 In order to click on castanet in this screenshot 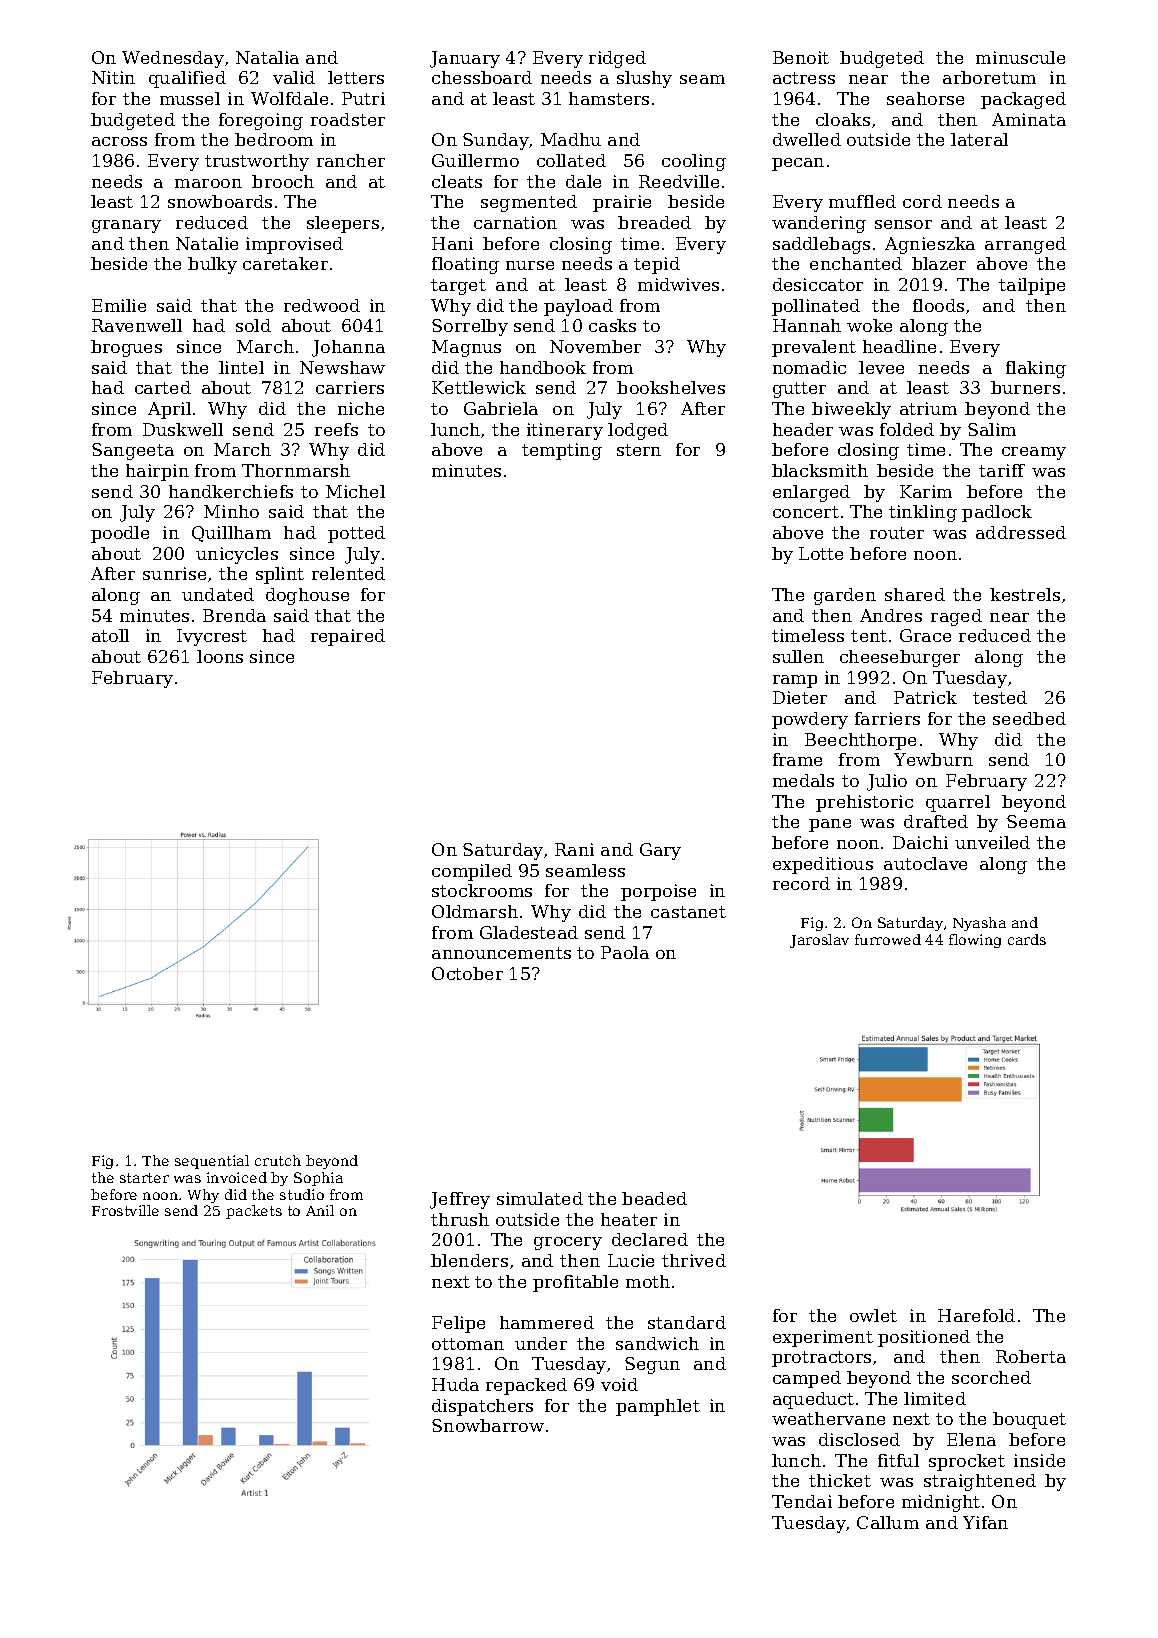, I will do `click(688, 912)`.
